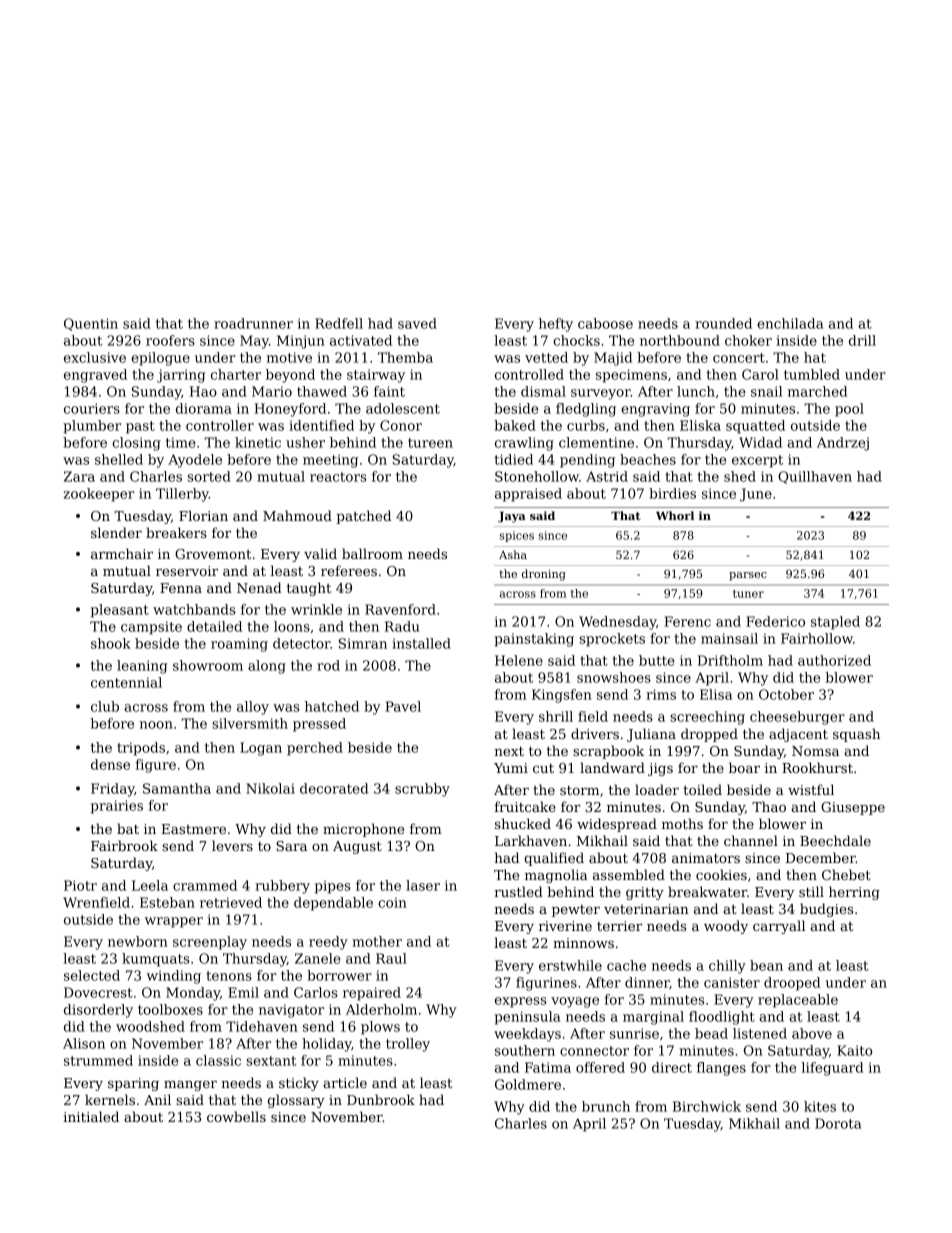 This screenshot has width=952, height=1233. Describe the element at coordinates (218, 1060) in the screenshot. I see `classic` at that location.
